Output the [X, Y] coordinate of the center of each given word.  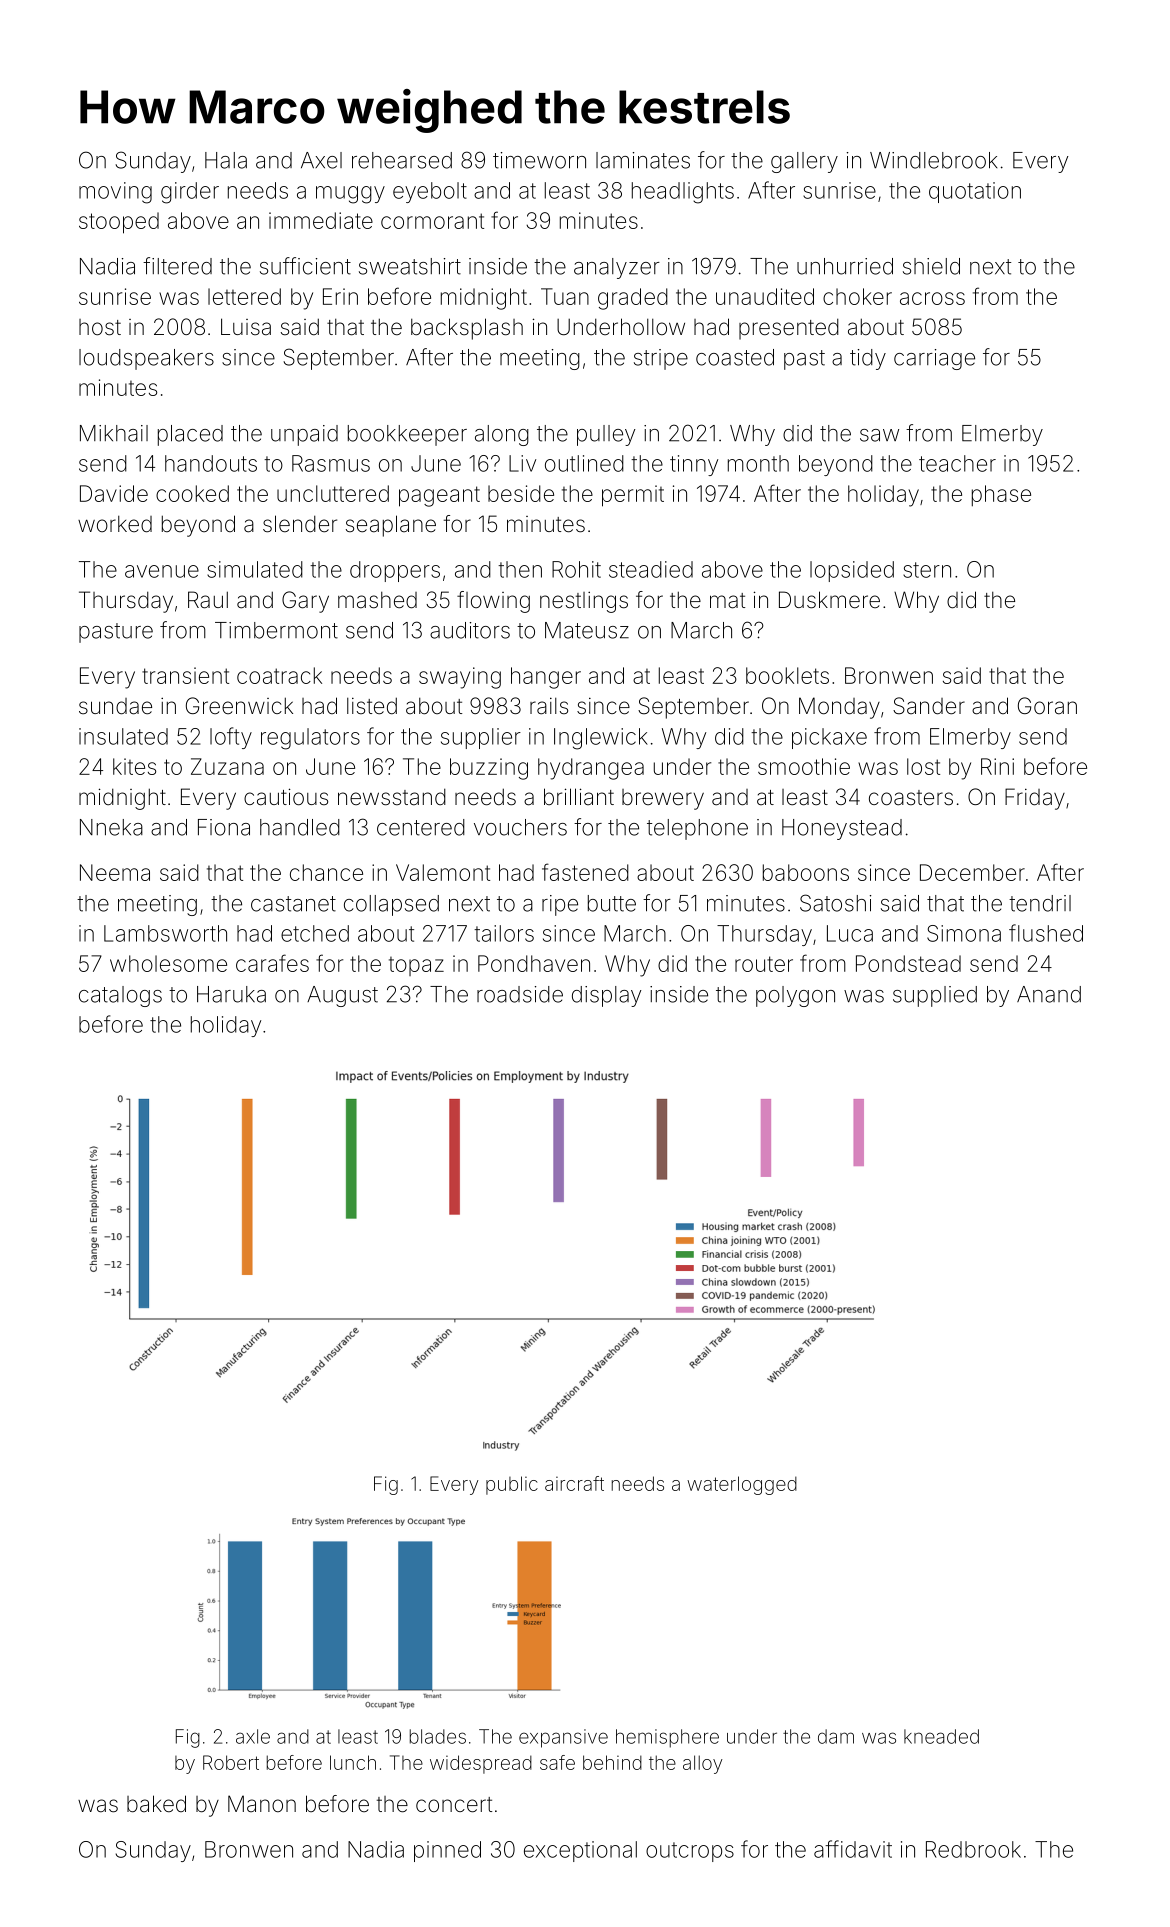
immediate [321, 220]
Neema [115, 872]
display [606, 996]
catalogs [120, 996]
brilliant [579, 796]
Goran [1047, 706]
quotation [975, 192]
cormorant [432, 221]
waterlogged [742, 1485]
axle [253, 1736]
